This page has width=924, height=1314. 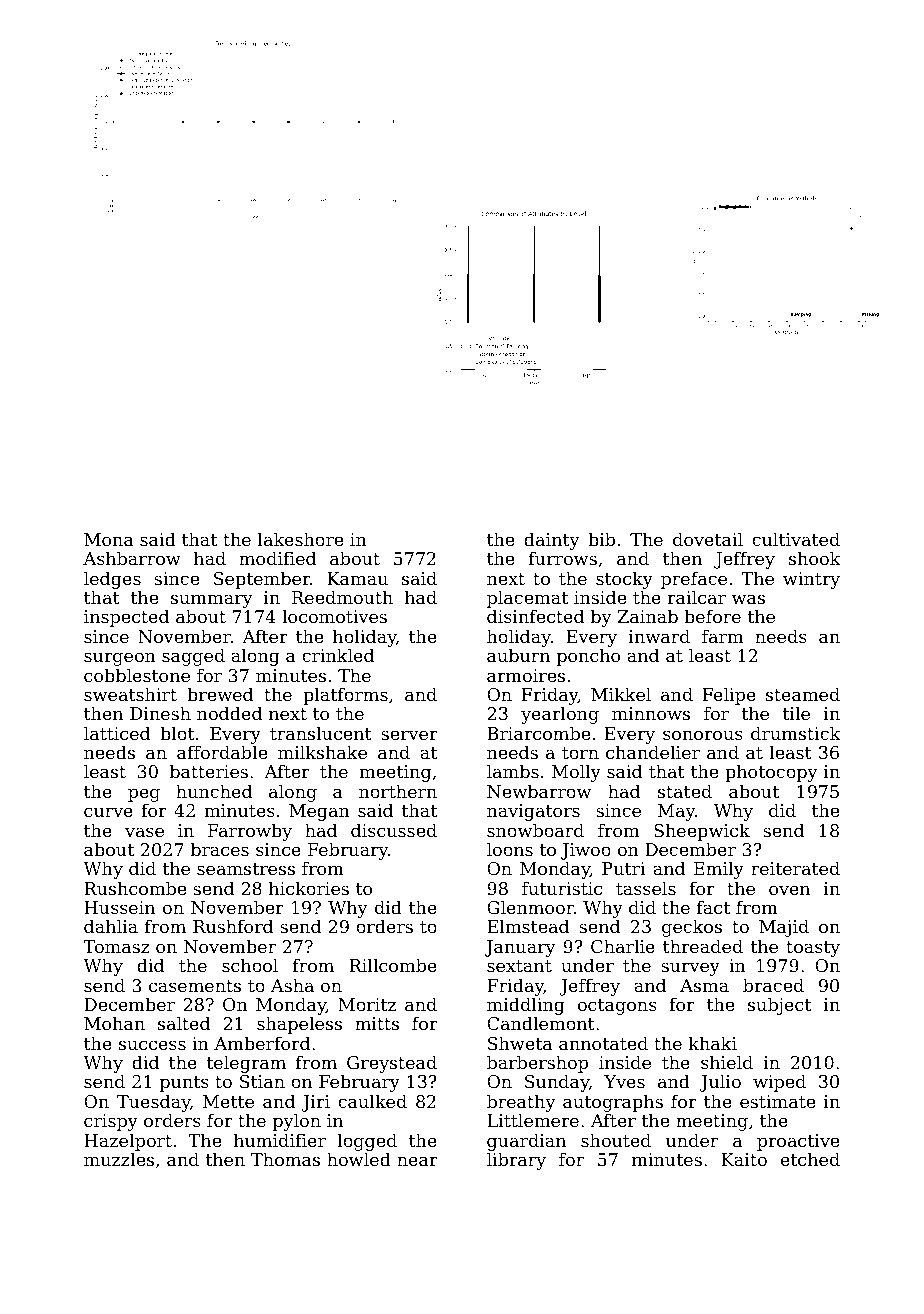 I want to click on steamed, so click(x=803, y=694).
